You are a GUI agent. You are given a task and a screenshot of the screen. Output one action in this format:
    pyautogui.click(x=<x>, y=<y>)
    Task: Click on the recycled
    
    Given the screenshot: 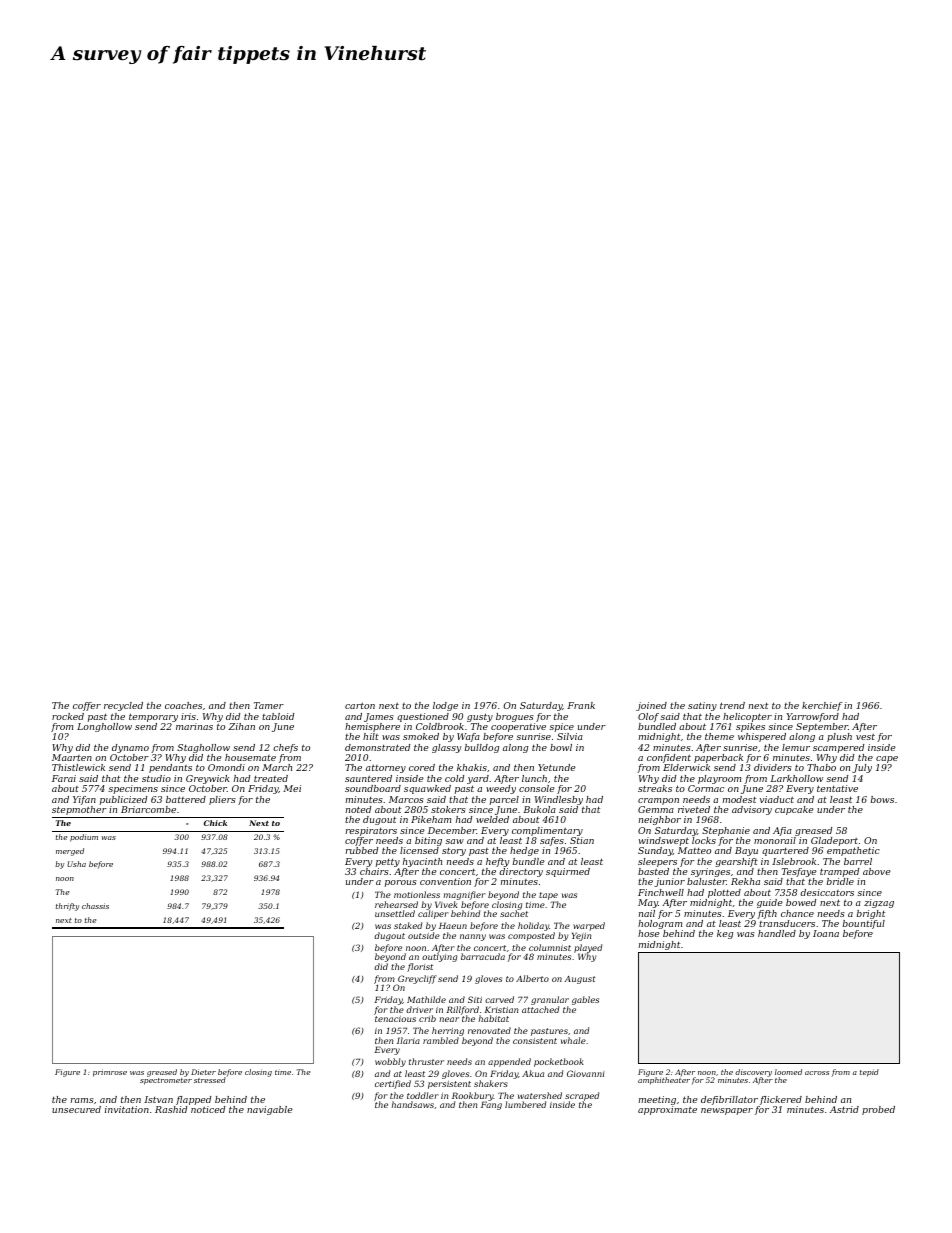 What is the action you would take?
    pyautogui.click(x=123, y=706)
